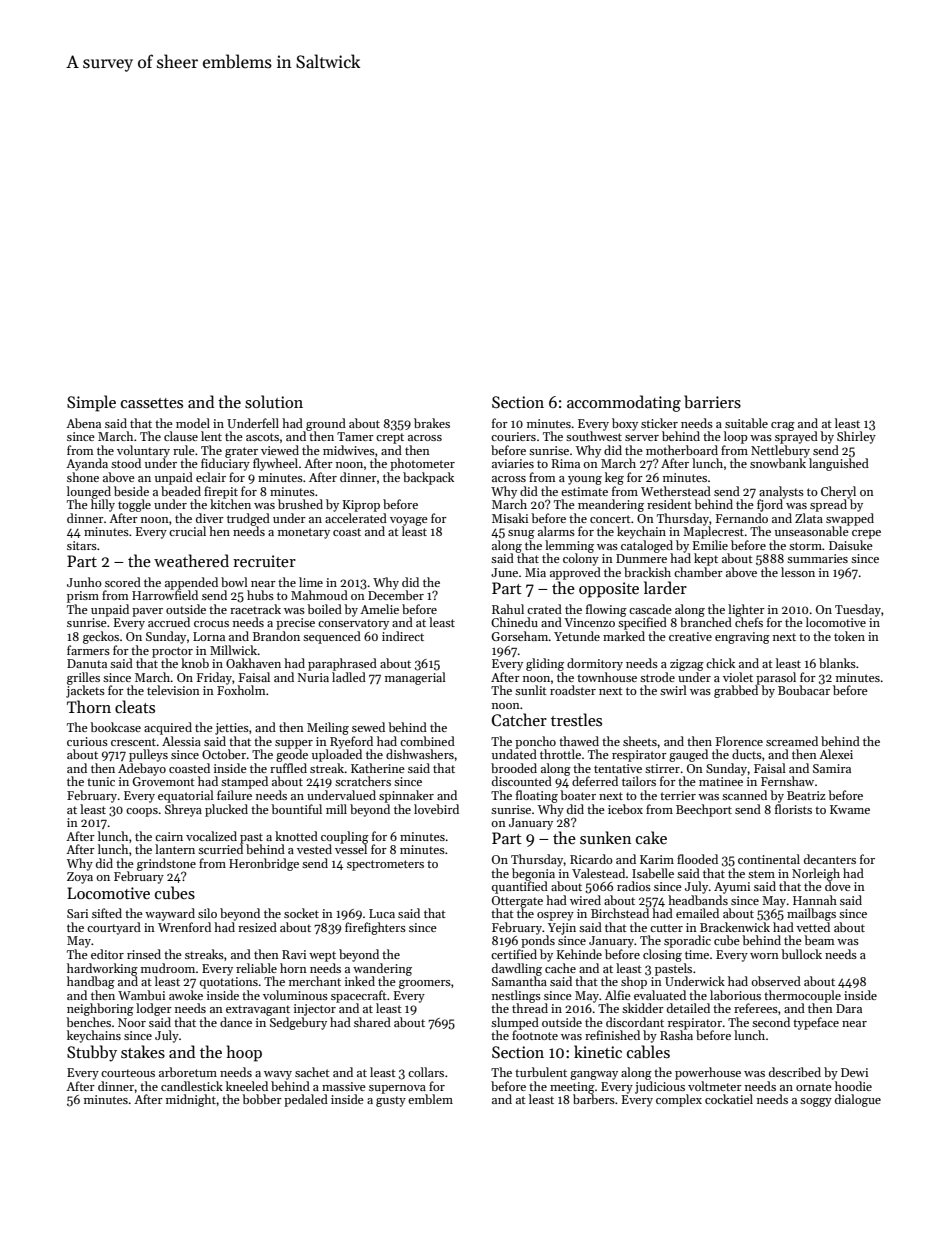  Describe the element at coordinates (572, 1088) in the image. I see `meeting` at that location.
